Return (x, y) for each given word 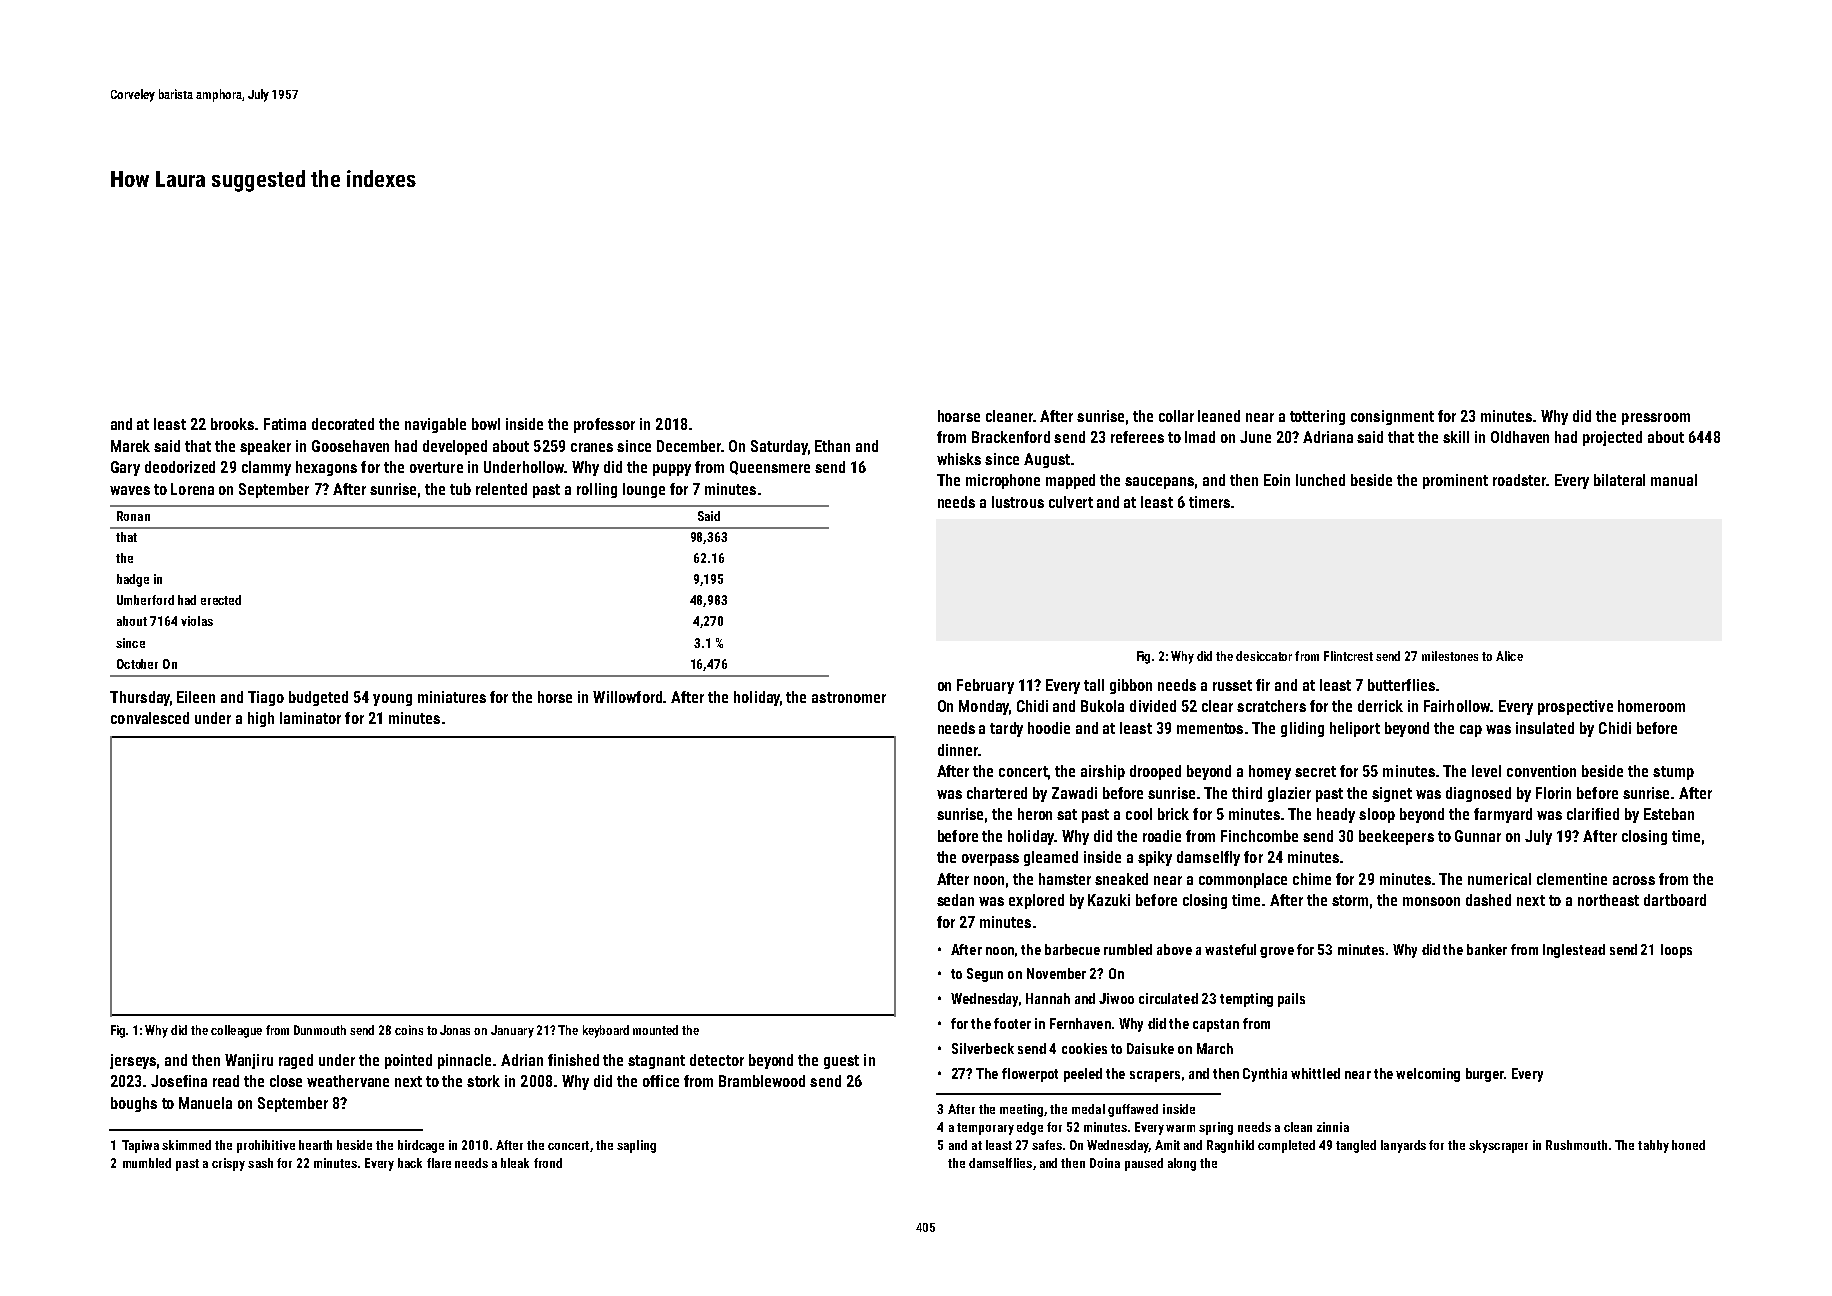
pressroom (1656, 419)
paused (1144, 1164)
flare (439, 1163)
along (1182, 1164)
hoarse (959, 416)
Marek (130, 446)
